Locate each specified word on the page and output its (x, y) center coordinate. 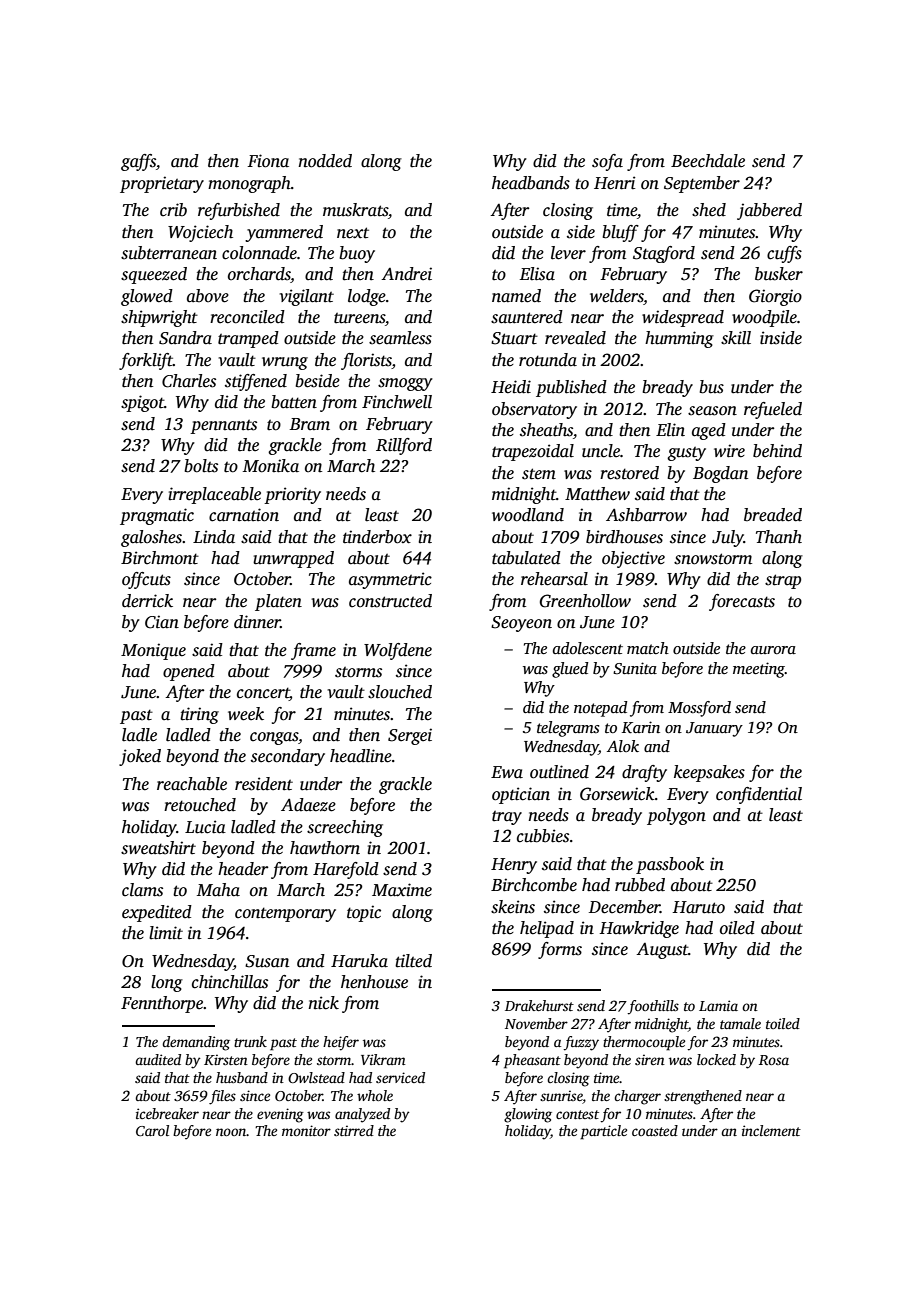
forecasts (742, 602)
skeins (513, 907)
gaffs (138, 162)
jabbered (769, 211)
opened (189, 672)
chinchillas (230, 982)
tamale (740, 1023)
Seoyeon (521, 624)
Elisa (537, 274)
